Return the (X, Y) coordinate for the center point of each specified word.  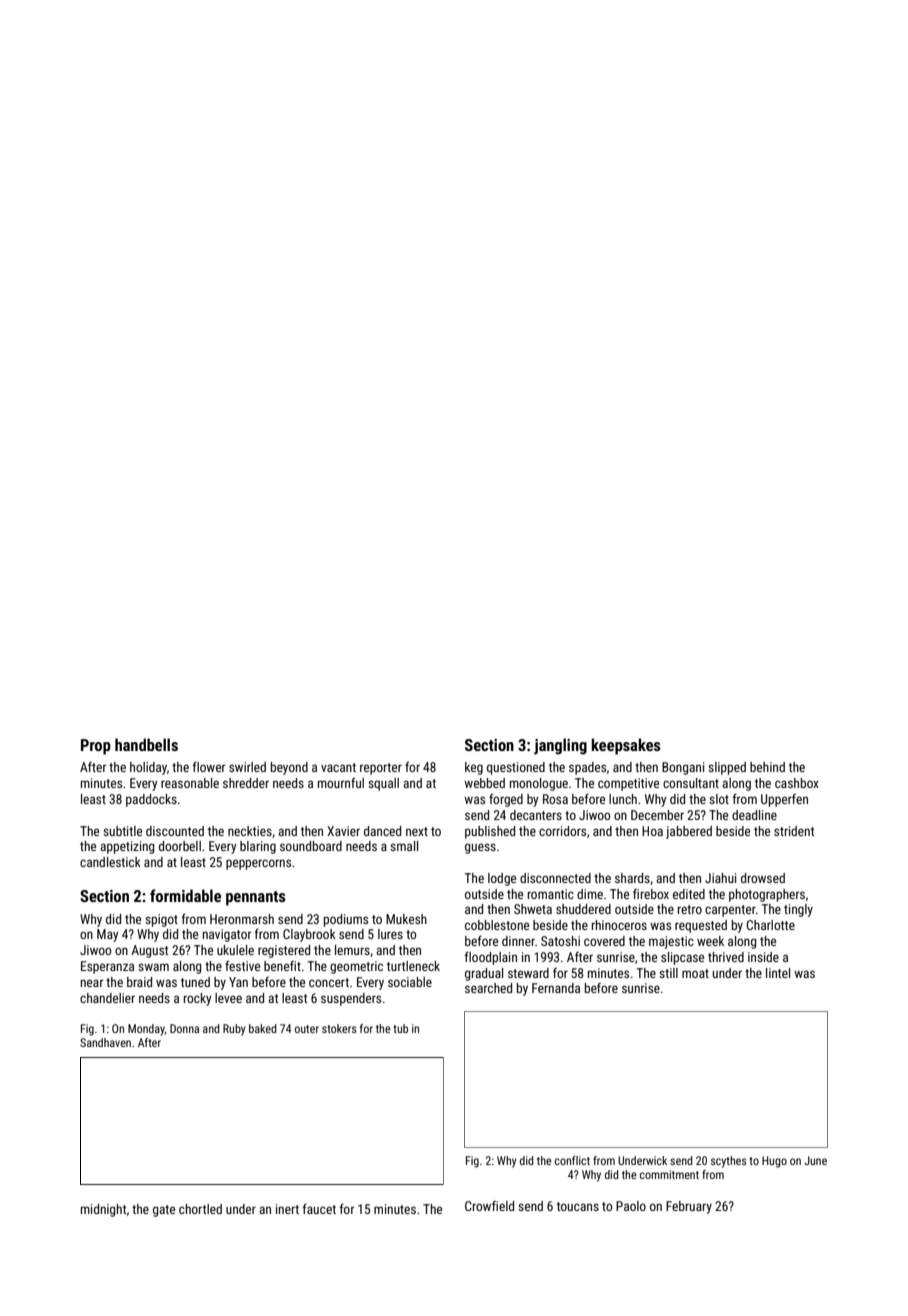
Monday (146, 1030)
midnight (103, 1210)
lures (390, 934)
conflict (572, 1160)
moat (695, 973)
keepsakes (626, 746)
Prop (96, 747)
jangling (560, 746)
